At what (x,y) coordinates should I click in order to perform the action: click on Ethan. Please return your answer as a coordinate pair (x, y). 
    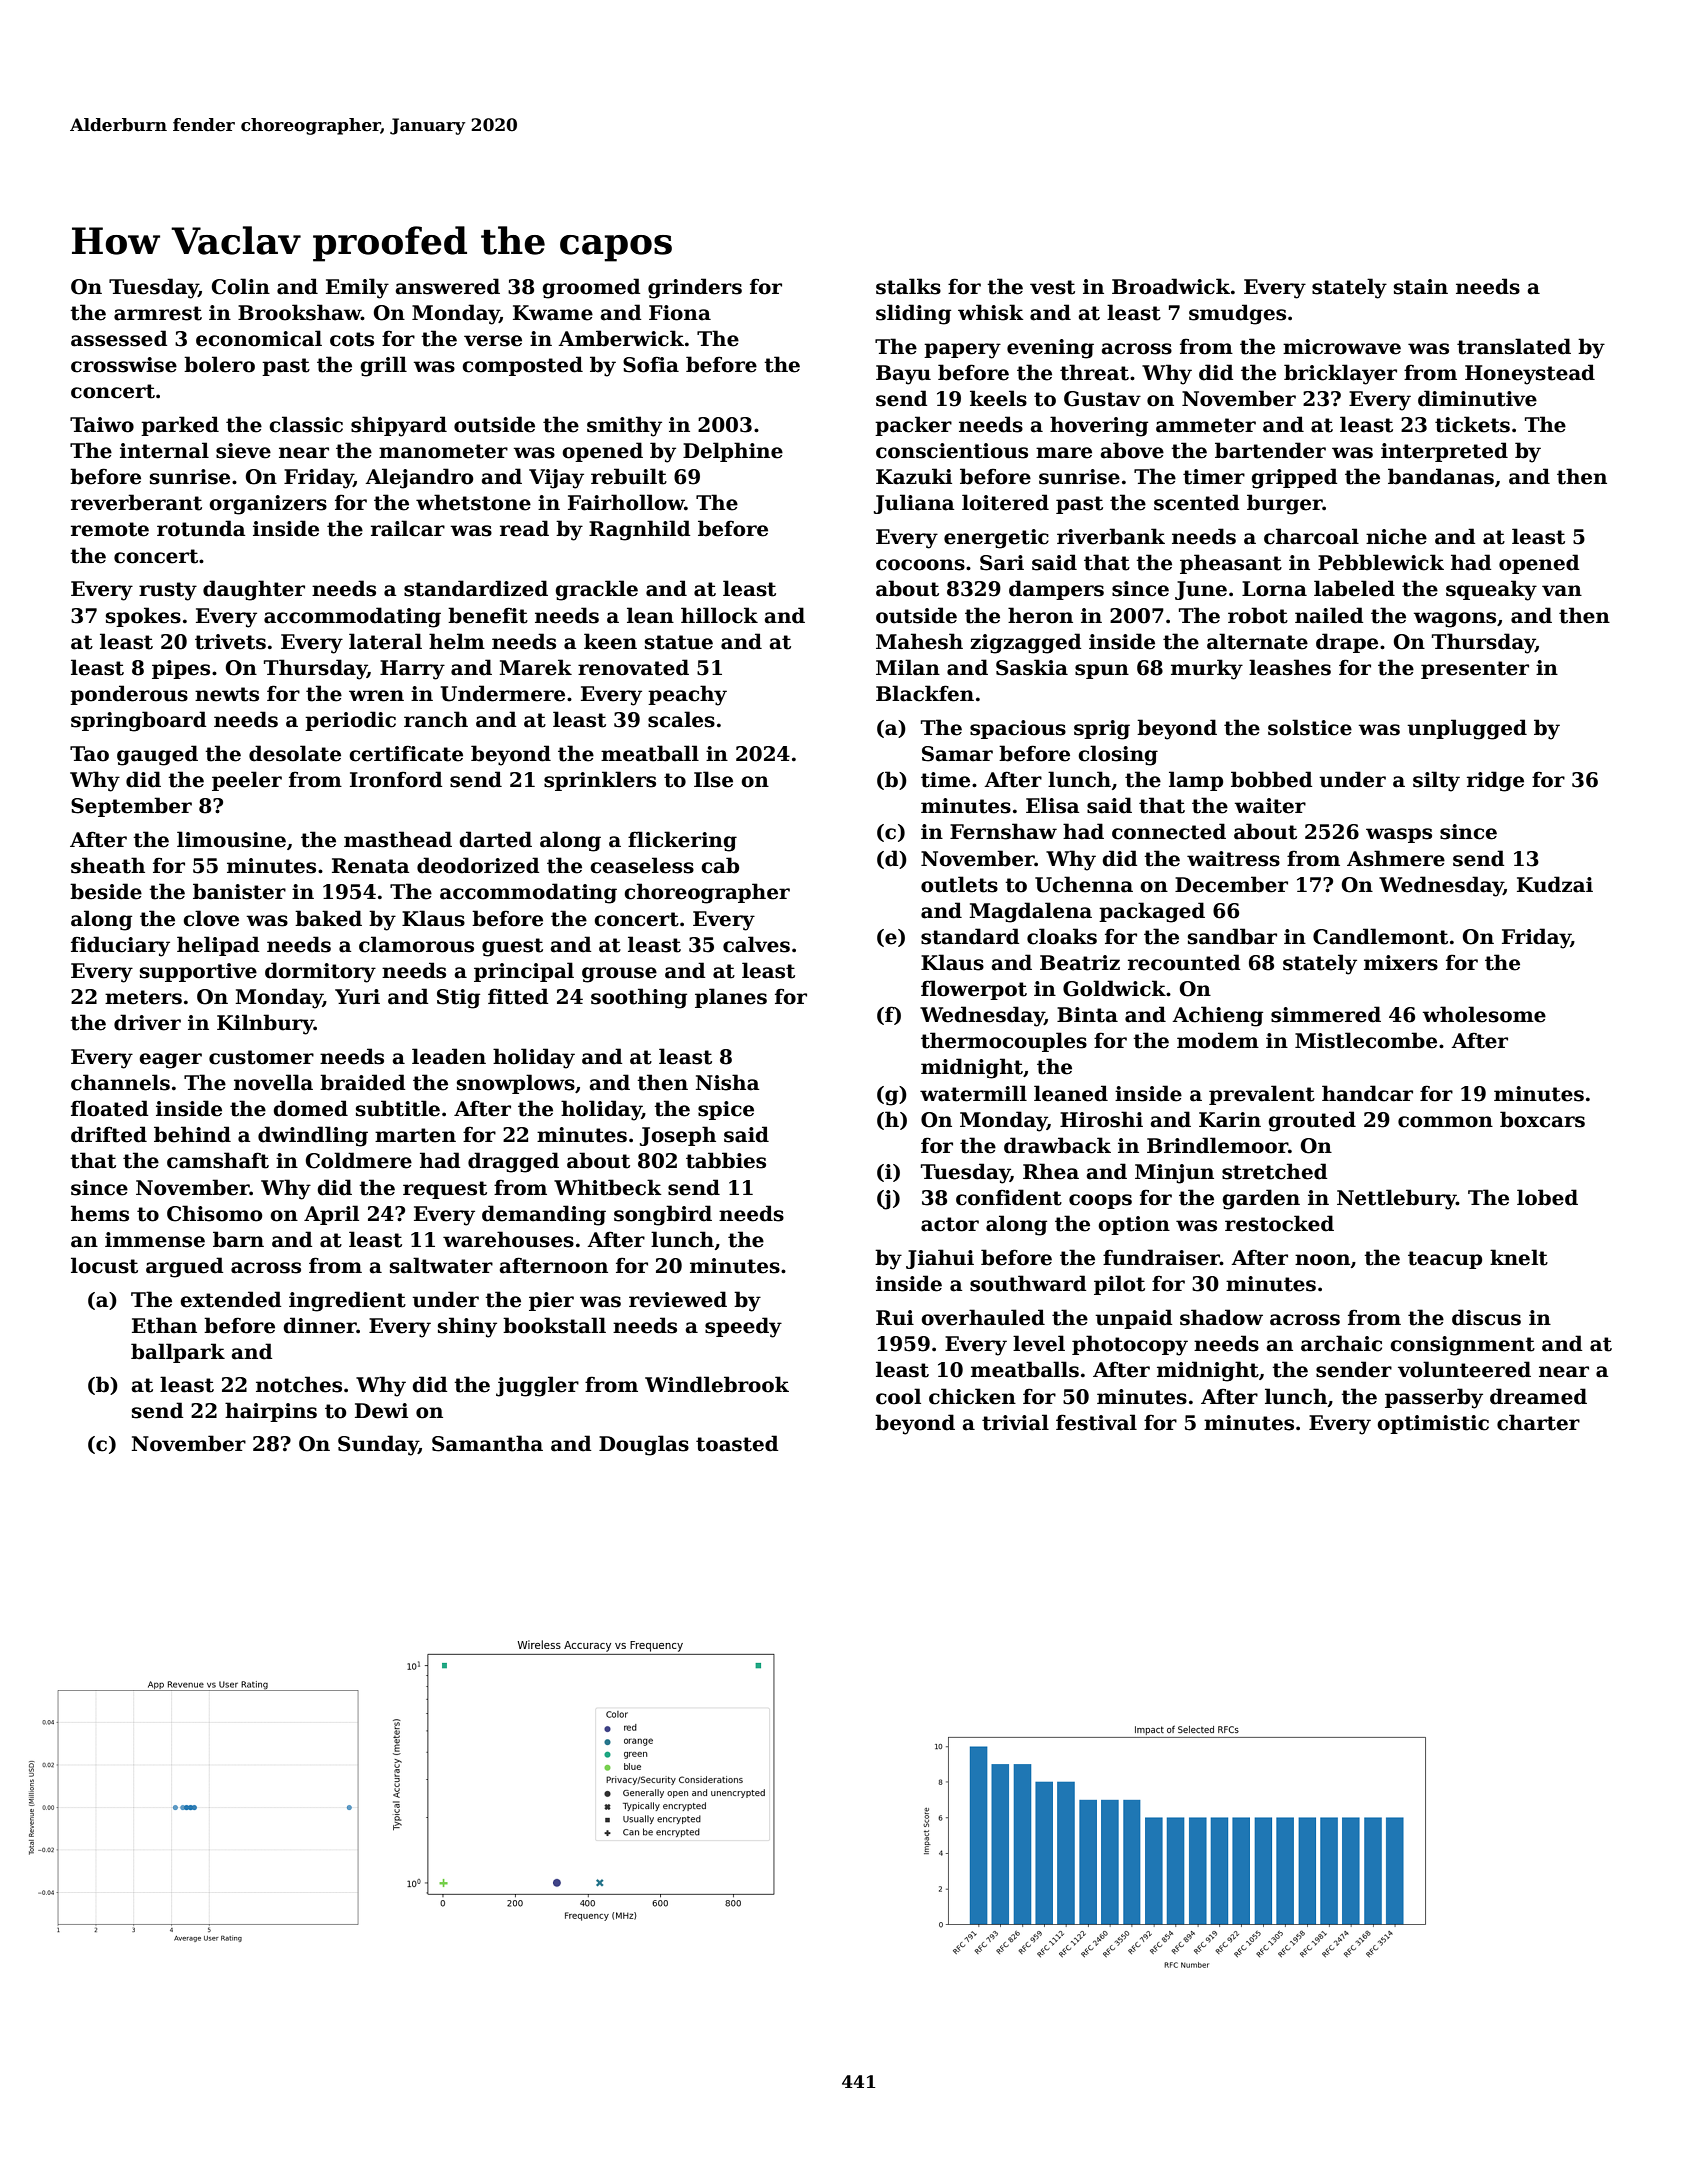
    Looking at the image, I should click on (164, 1325).
